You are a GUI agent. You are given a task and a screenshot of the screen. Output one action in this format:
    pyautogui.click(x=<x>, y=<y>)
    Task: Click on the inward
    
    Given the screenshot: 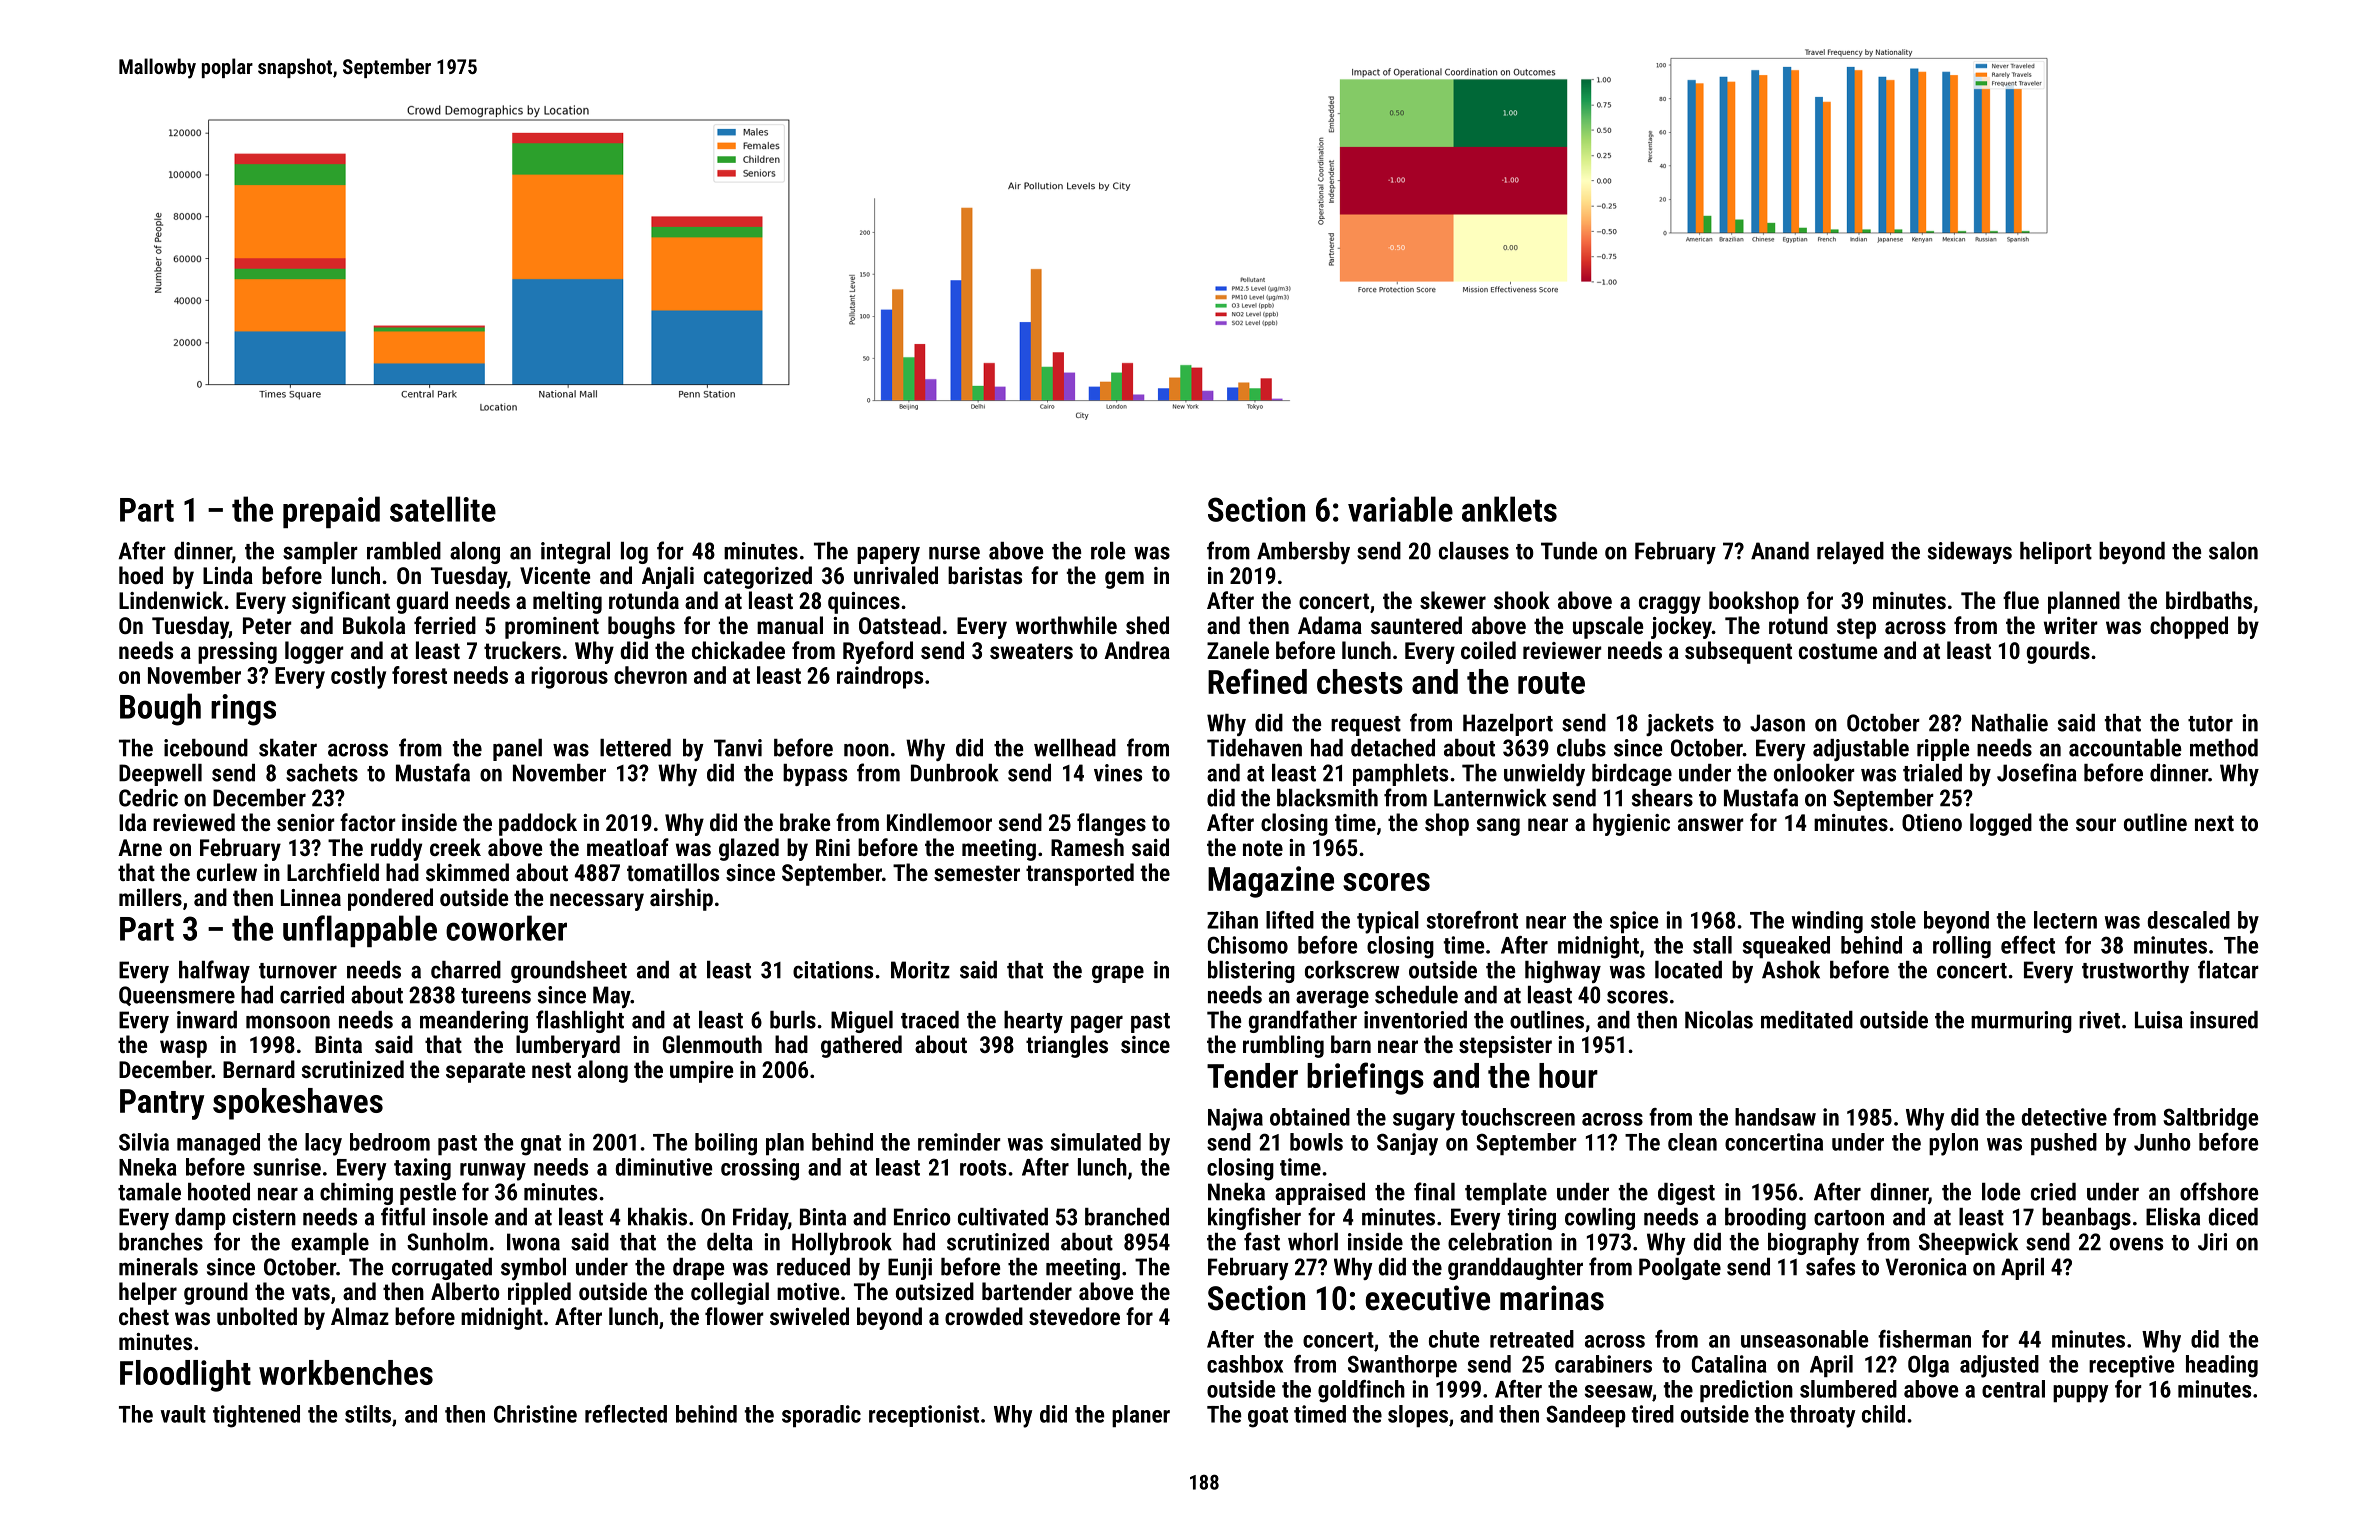 What is the action you would take?
    pyautogui.click(x=207, y=1020)
